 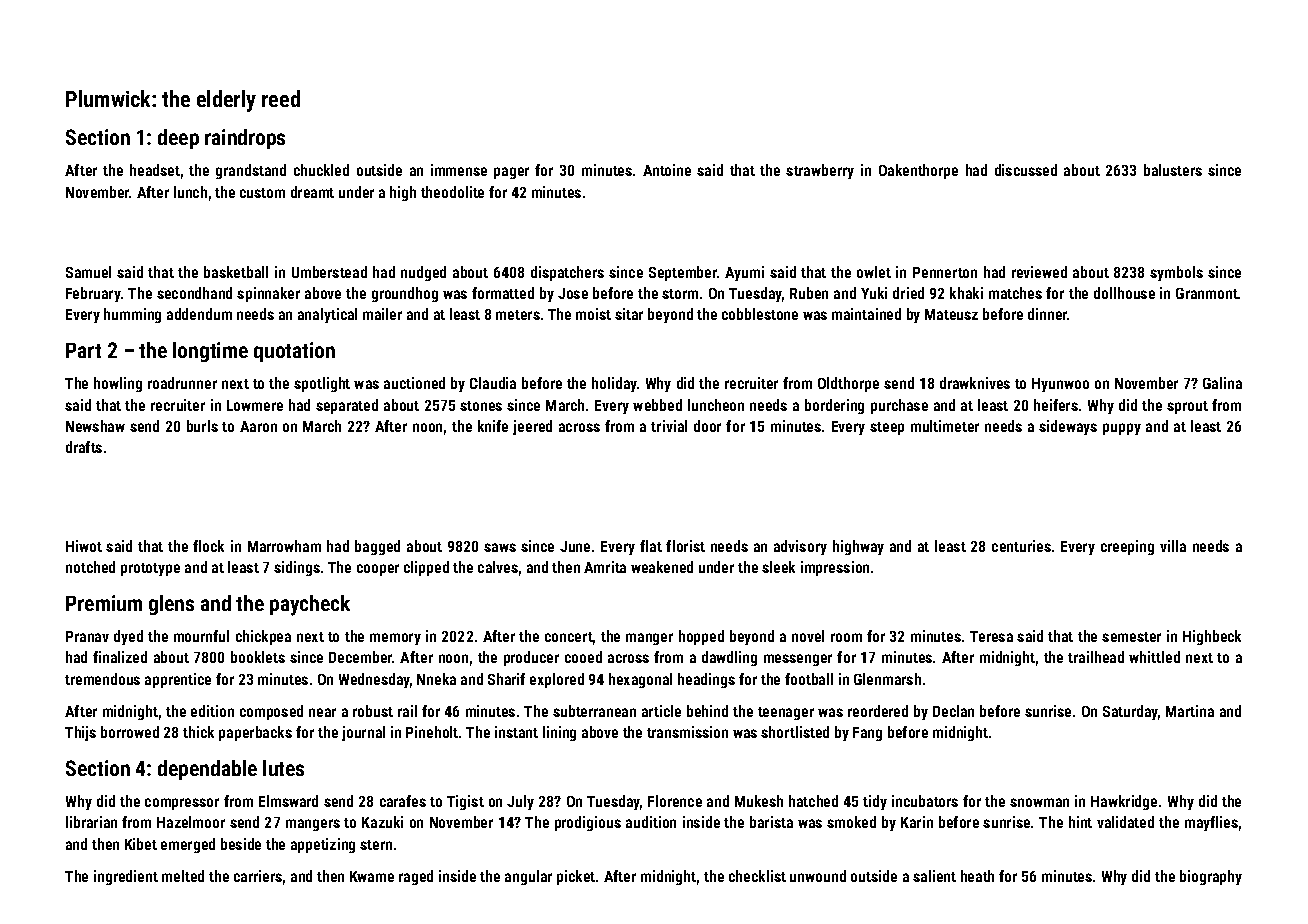 I want to click on Aaron, so click(x=258, y=426).
